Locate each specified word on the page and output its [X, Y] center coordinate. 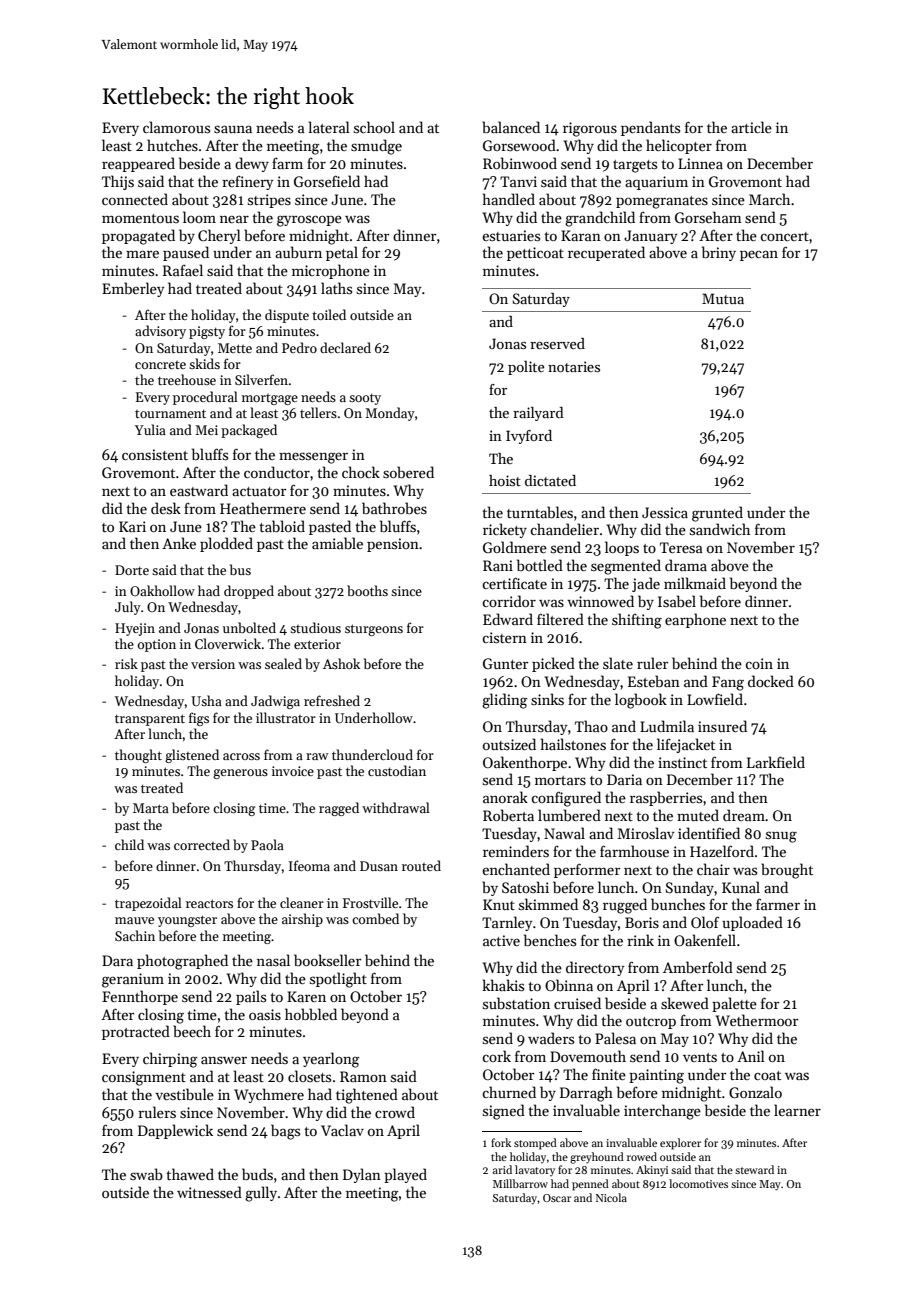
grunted [717, 514]
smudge [376, 147]
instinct [682, 762]
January [650, 237]
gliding [504, 701]
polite [526, 368]
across [241, 756]
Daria [624, 779]
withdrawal [396, 807]
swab [146, 1174]
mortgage [270, 399]
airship [302, 920]
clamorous [176, 127]
